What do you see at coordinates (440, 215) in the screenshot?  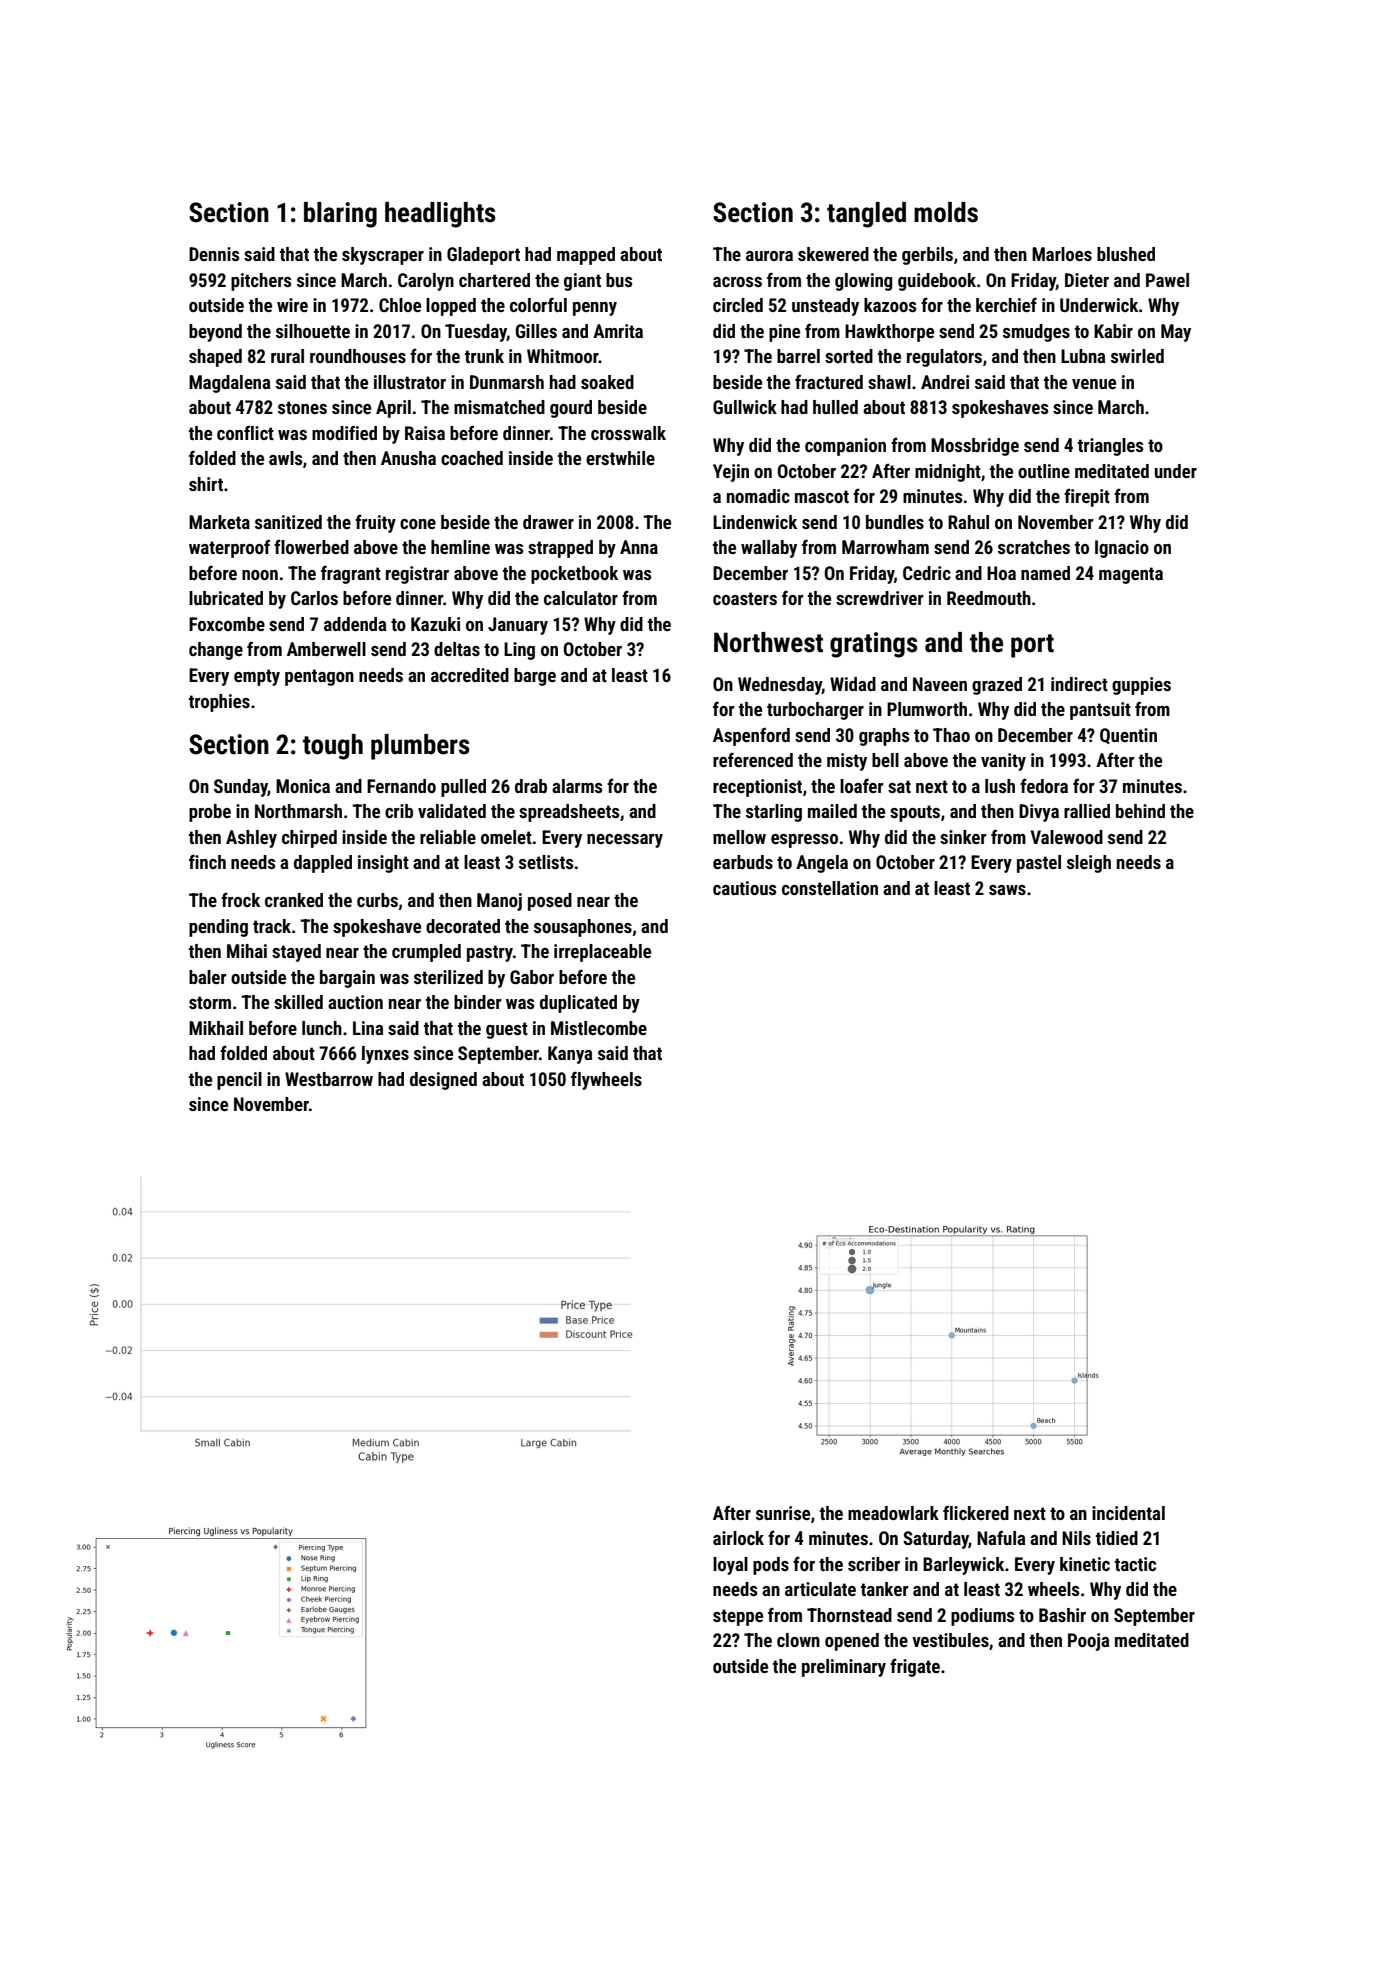 I see `headlights` at bounding box center [440, 215].
